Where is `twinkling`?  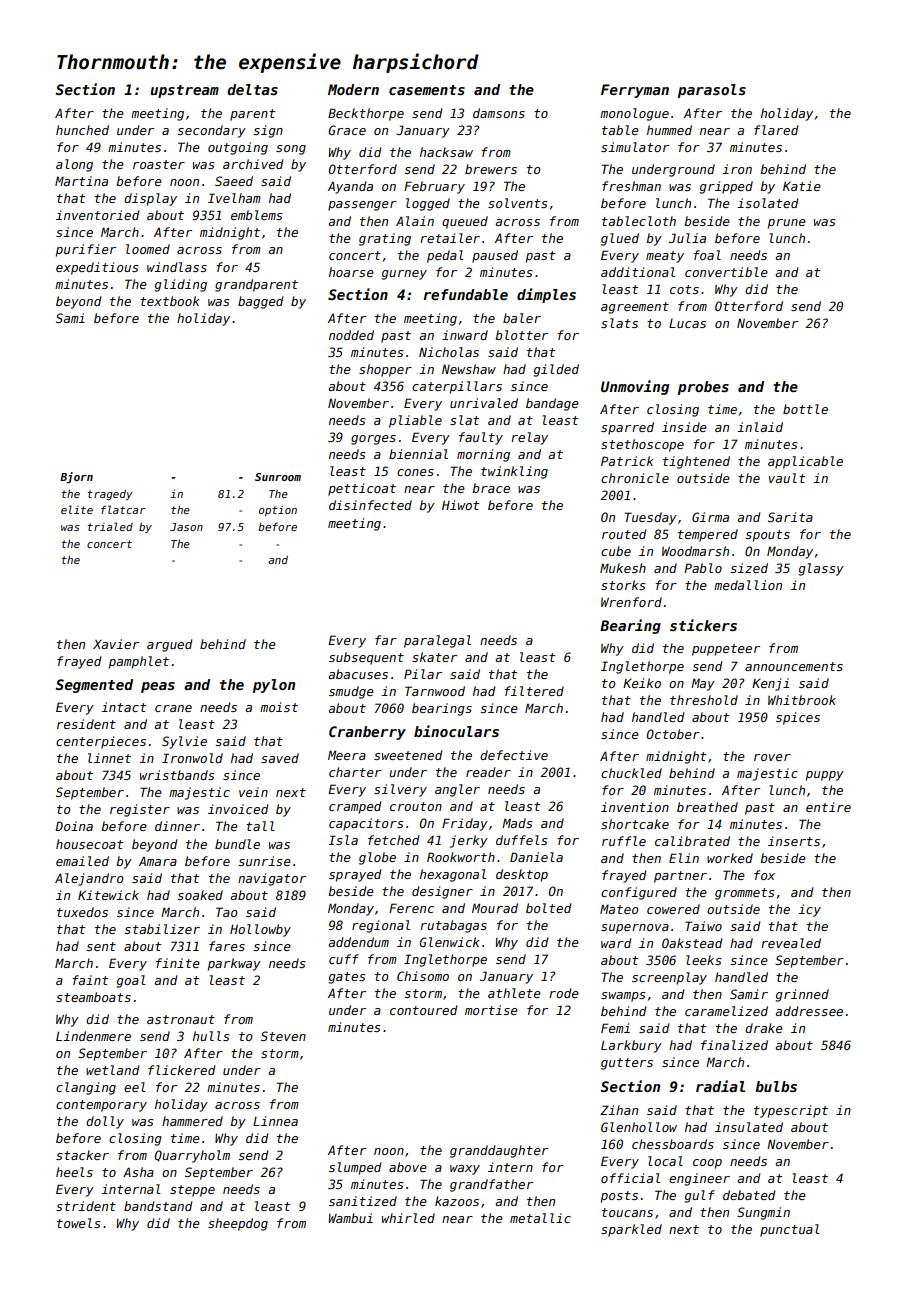 twinkling is located at coordinates (514, 472).
